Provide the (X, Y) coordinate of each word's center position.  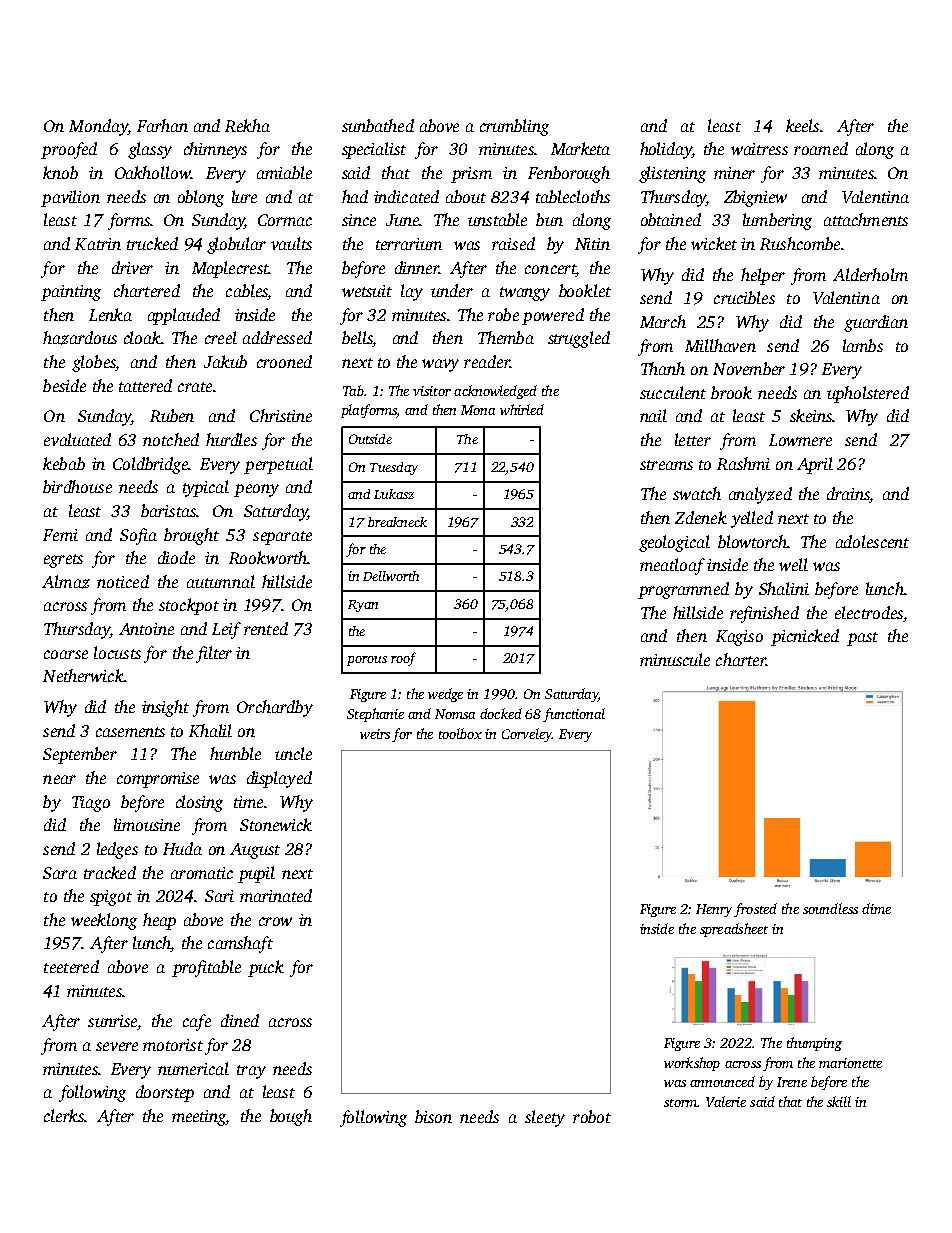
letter (693, 439)
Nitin (592, 244)
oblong (201, 198)
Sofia (138, 536)
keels (802, 125)
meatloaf (672, 566)
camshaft (240, 944)
